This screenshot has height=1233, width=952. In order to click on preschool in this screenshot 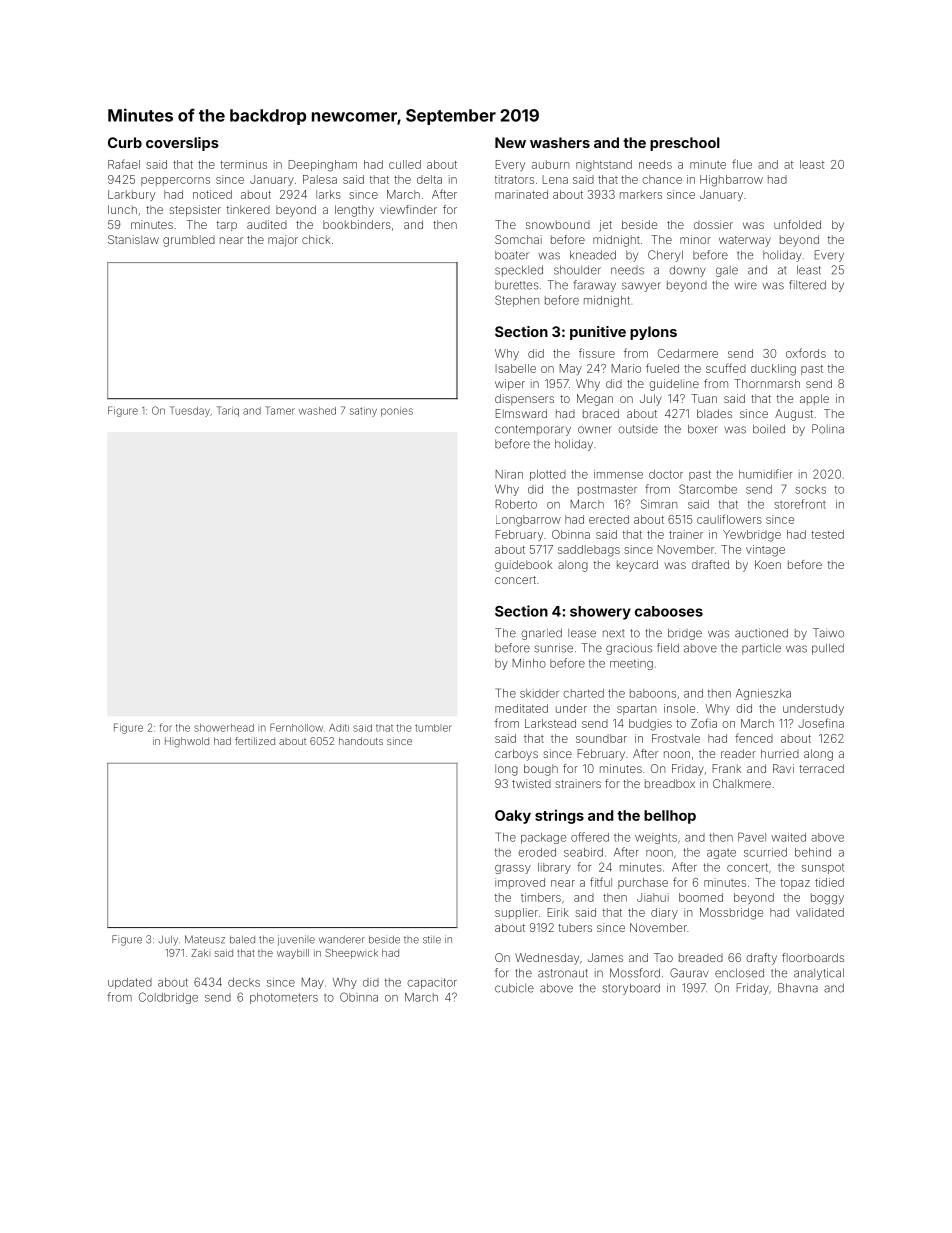, I will do `click(685, 144)`.
